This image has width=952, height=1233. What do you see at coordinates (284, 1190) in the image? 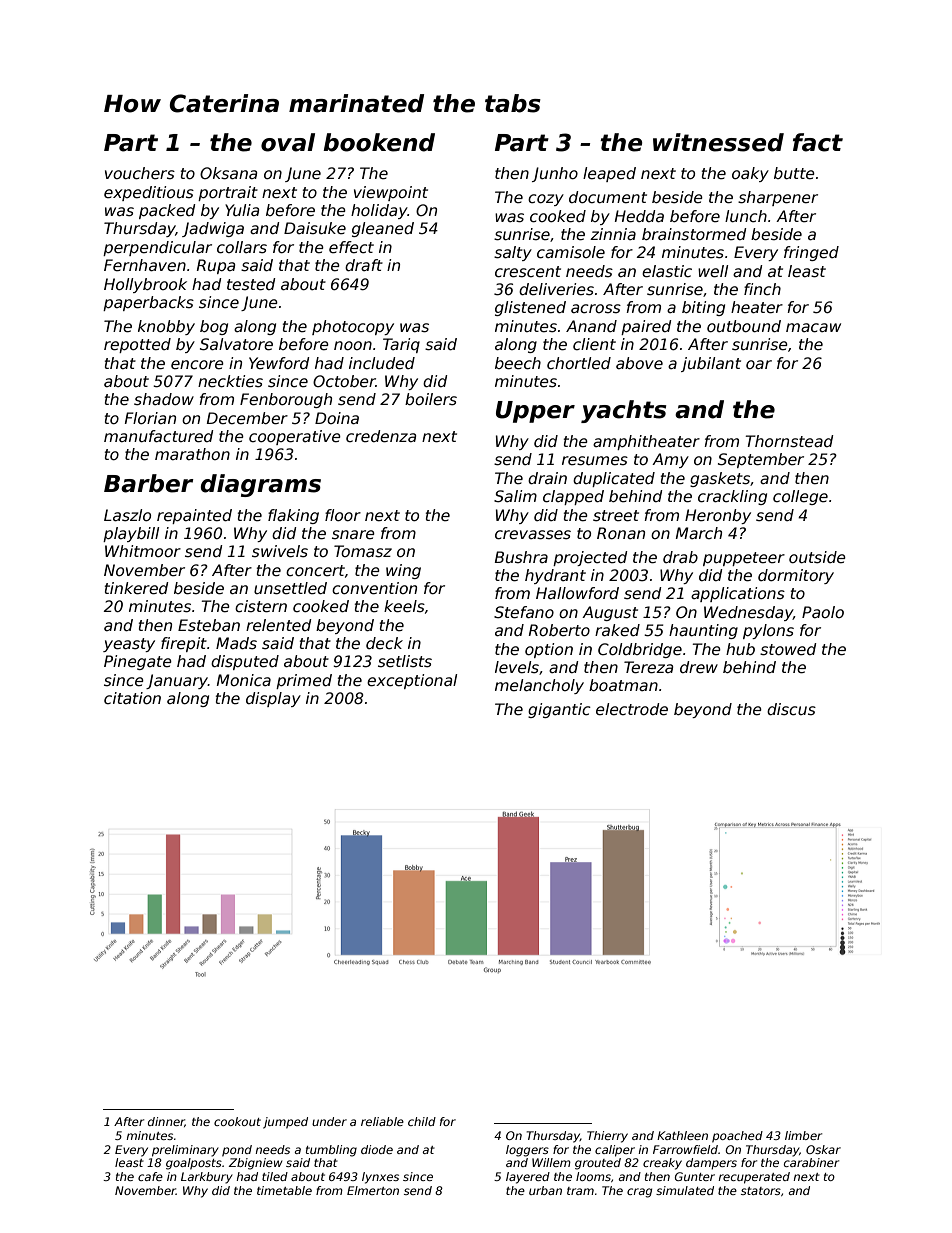
I see `timetable` at bounding box center [284, 1190].
